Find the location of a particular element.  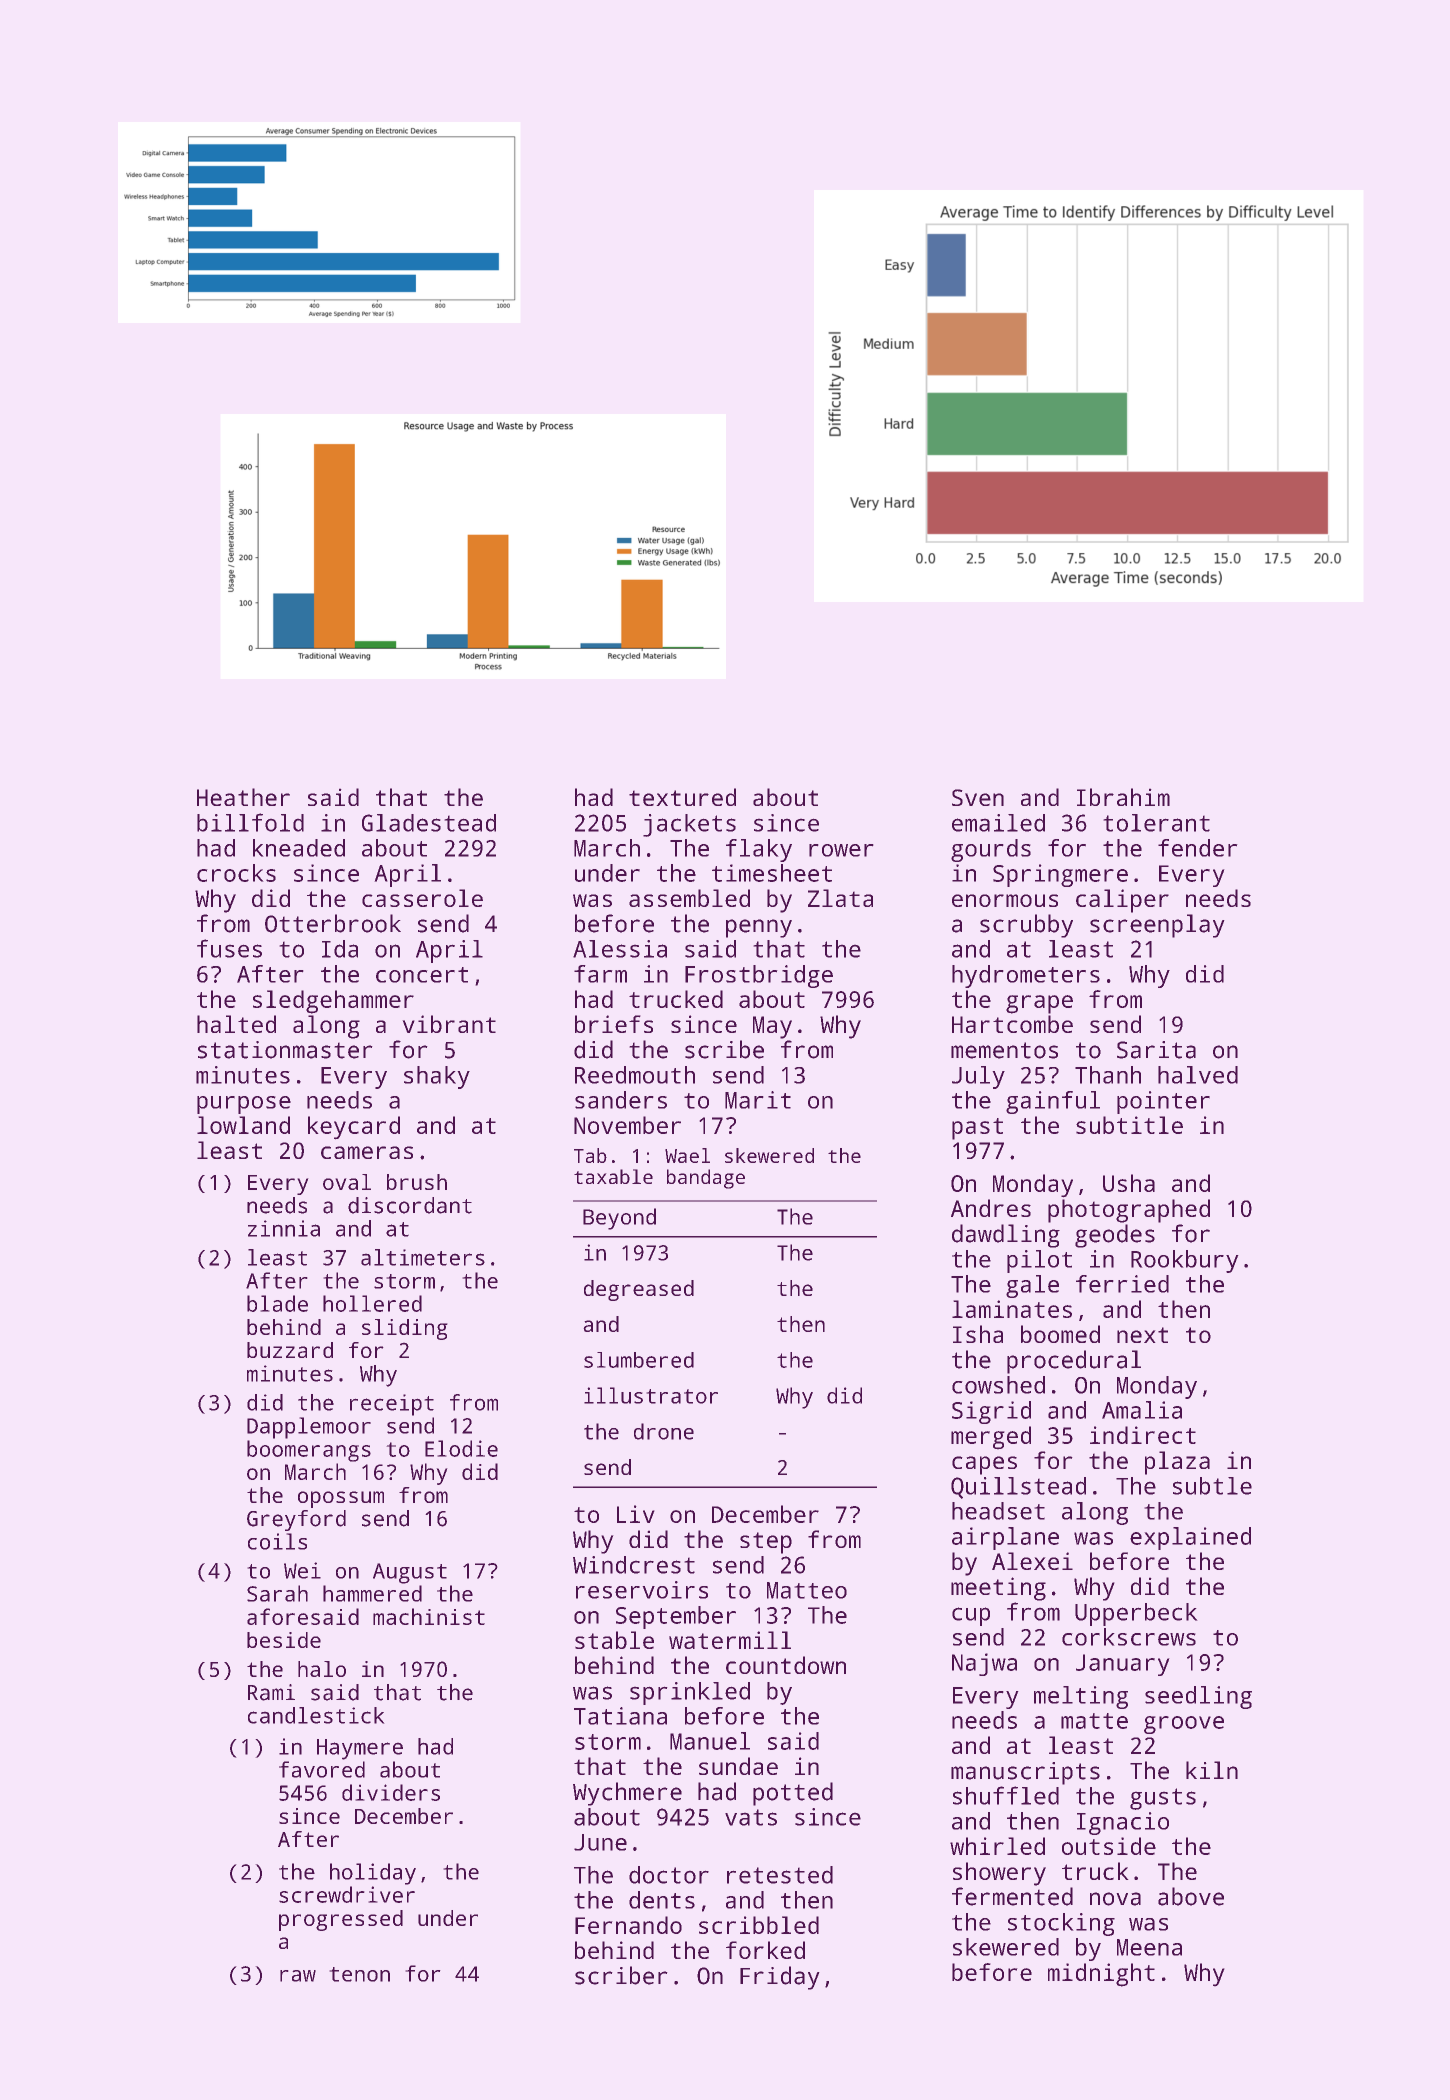

Otterbrook is located at coordinates (333, 923).
